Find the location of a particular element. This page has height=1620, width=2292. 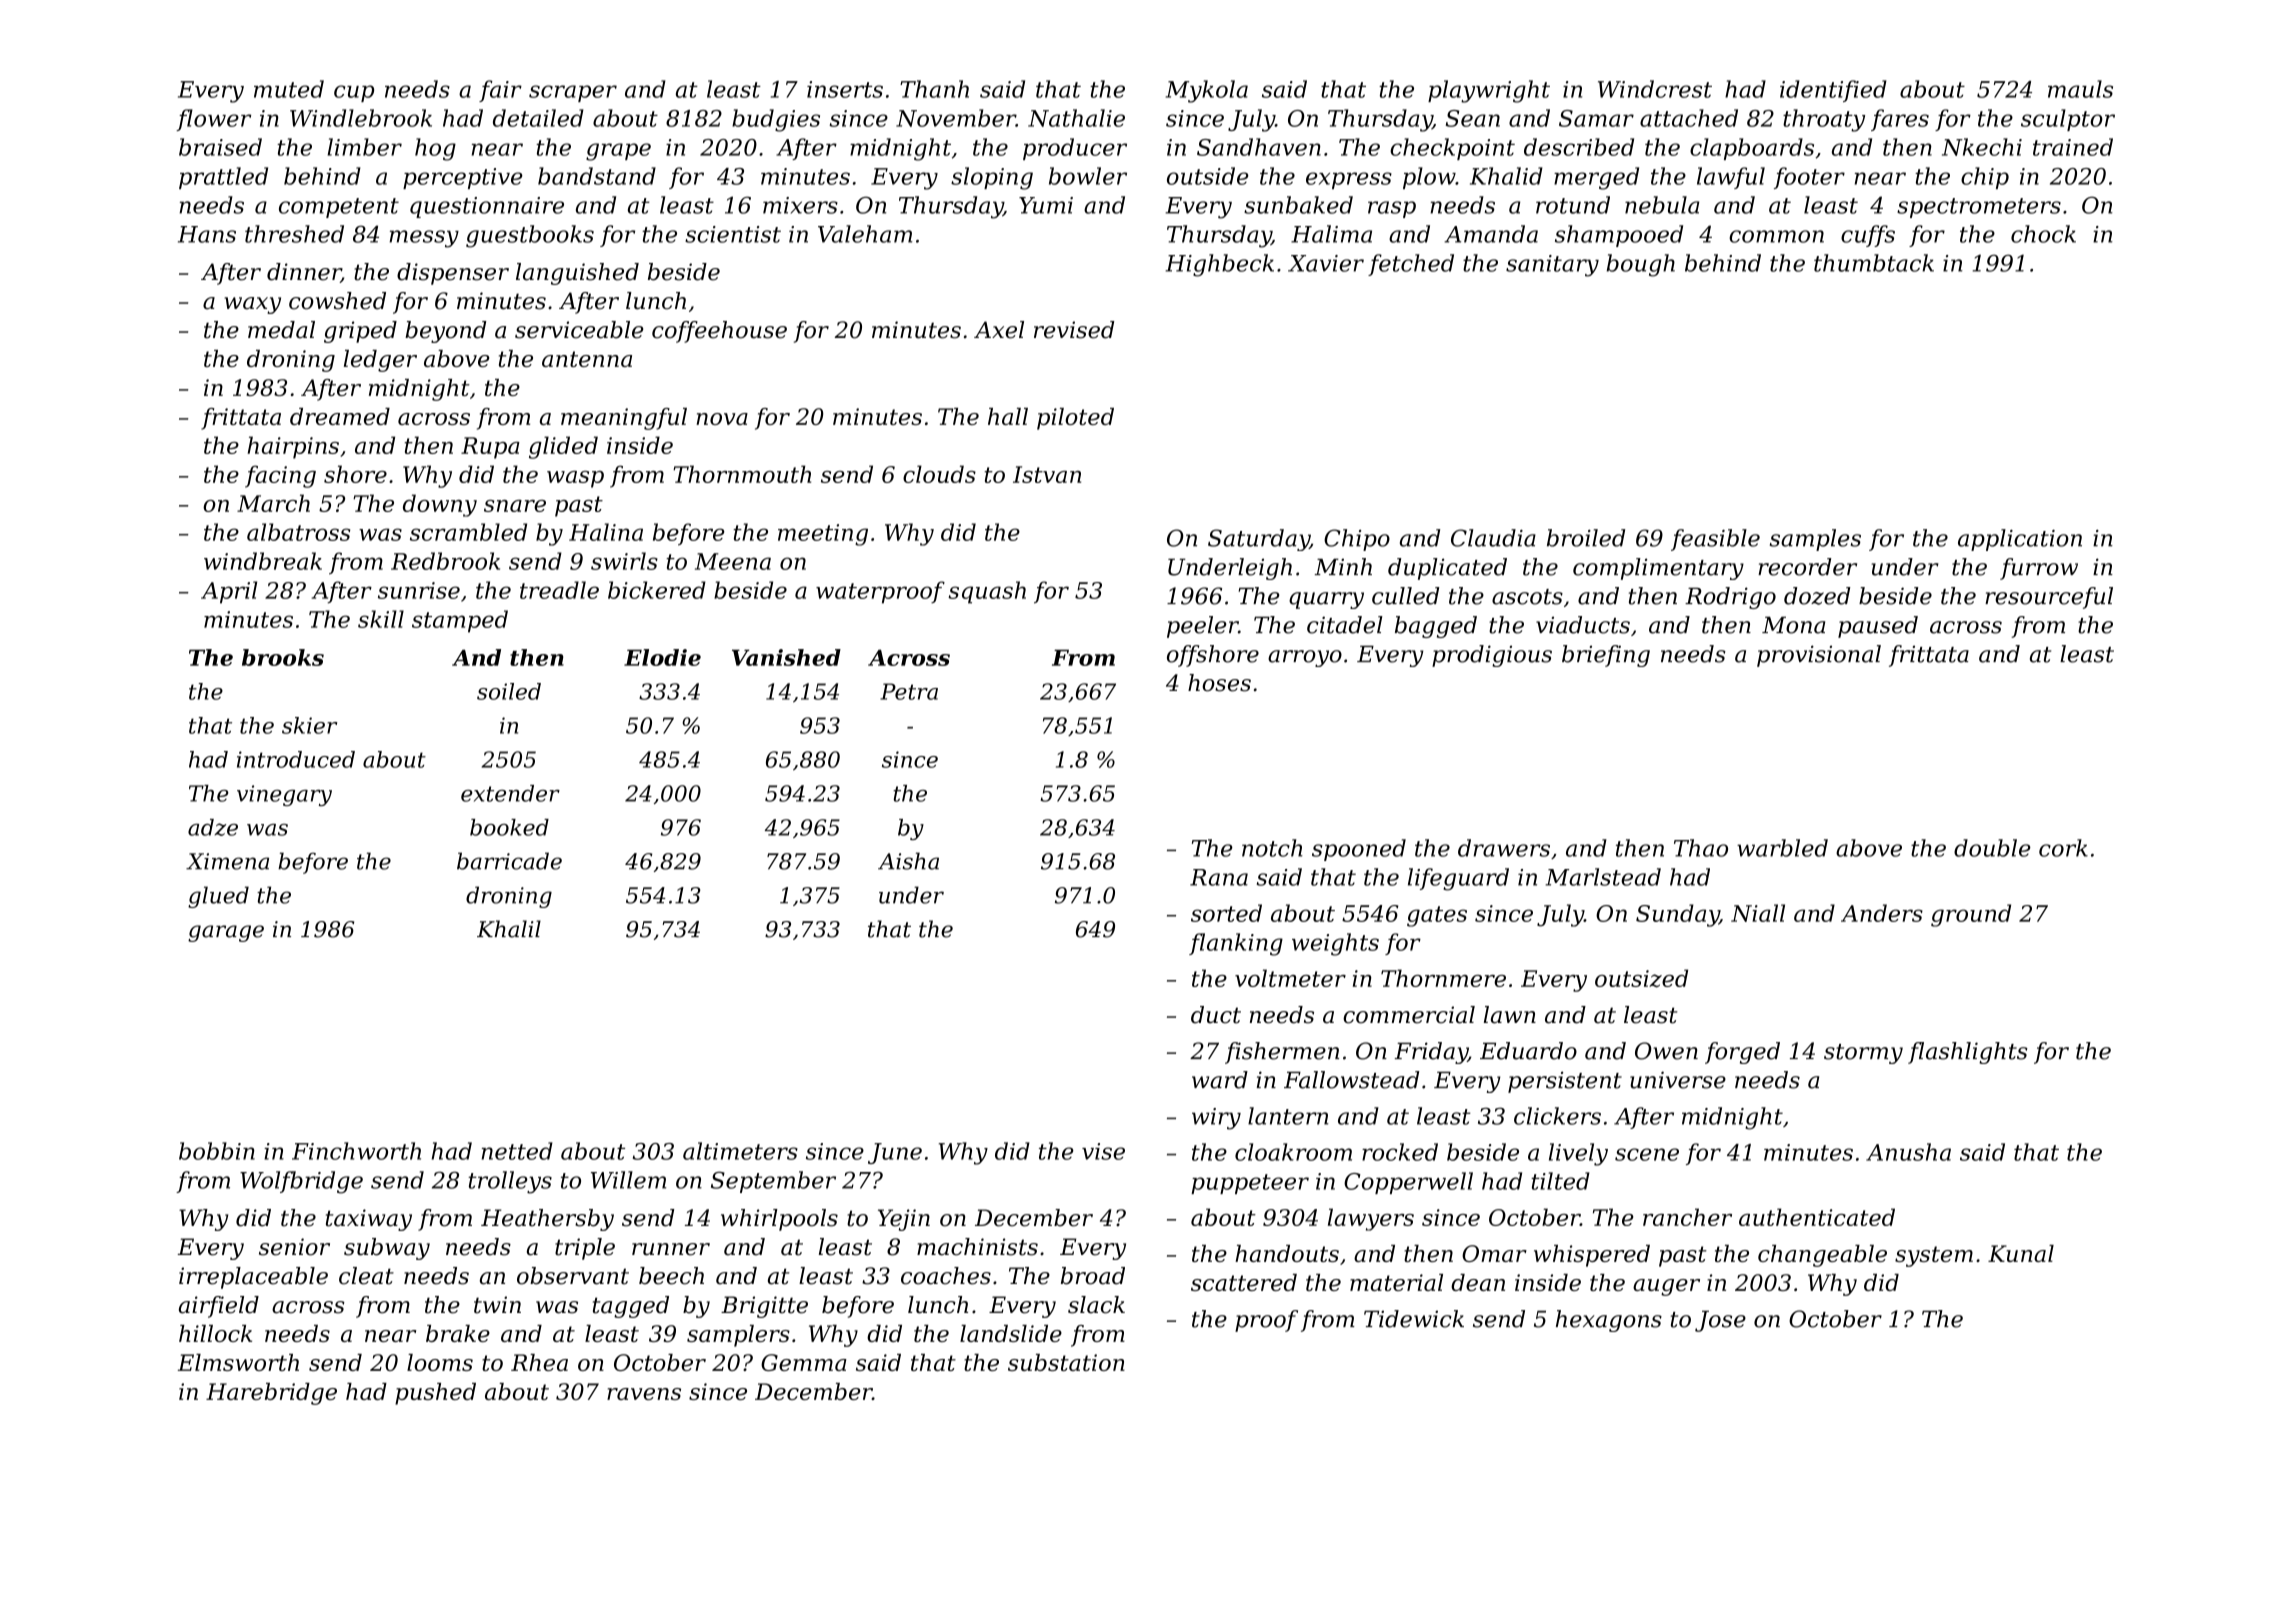

commercial is located at coordinates (1409, 1015).
